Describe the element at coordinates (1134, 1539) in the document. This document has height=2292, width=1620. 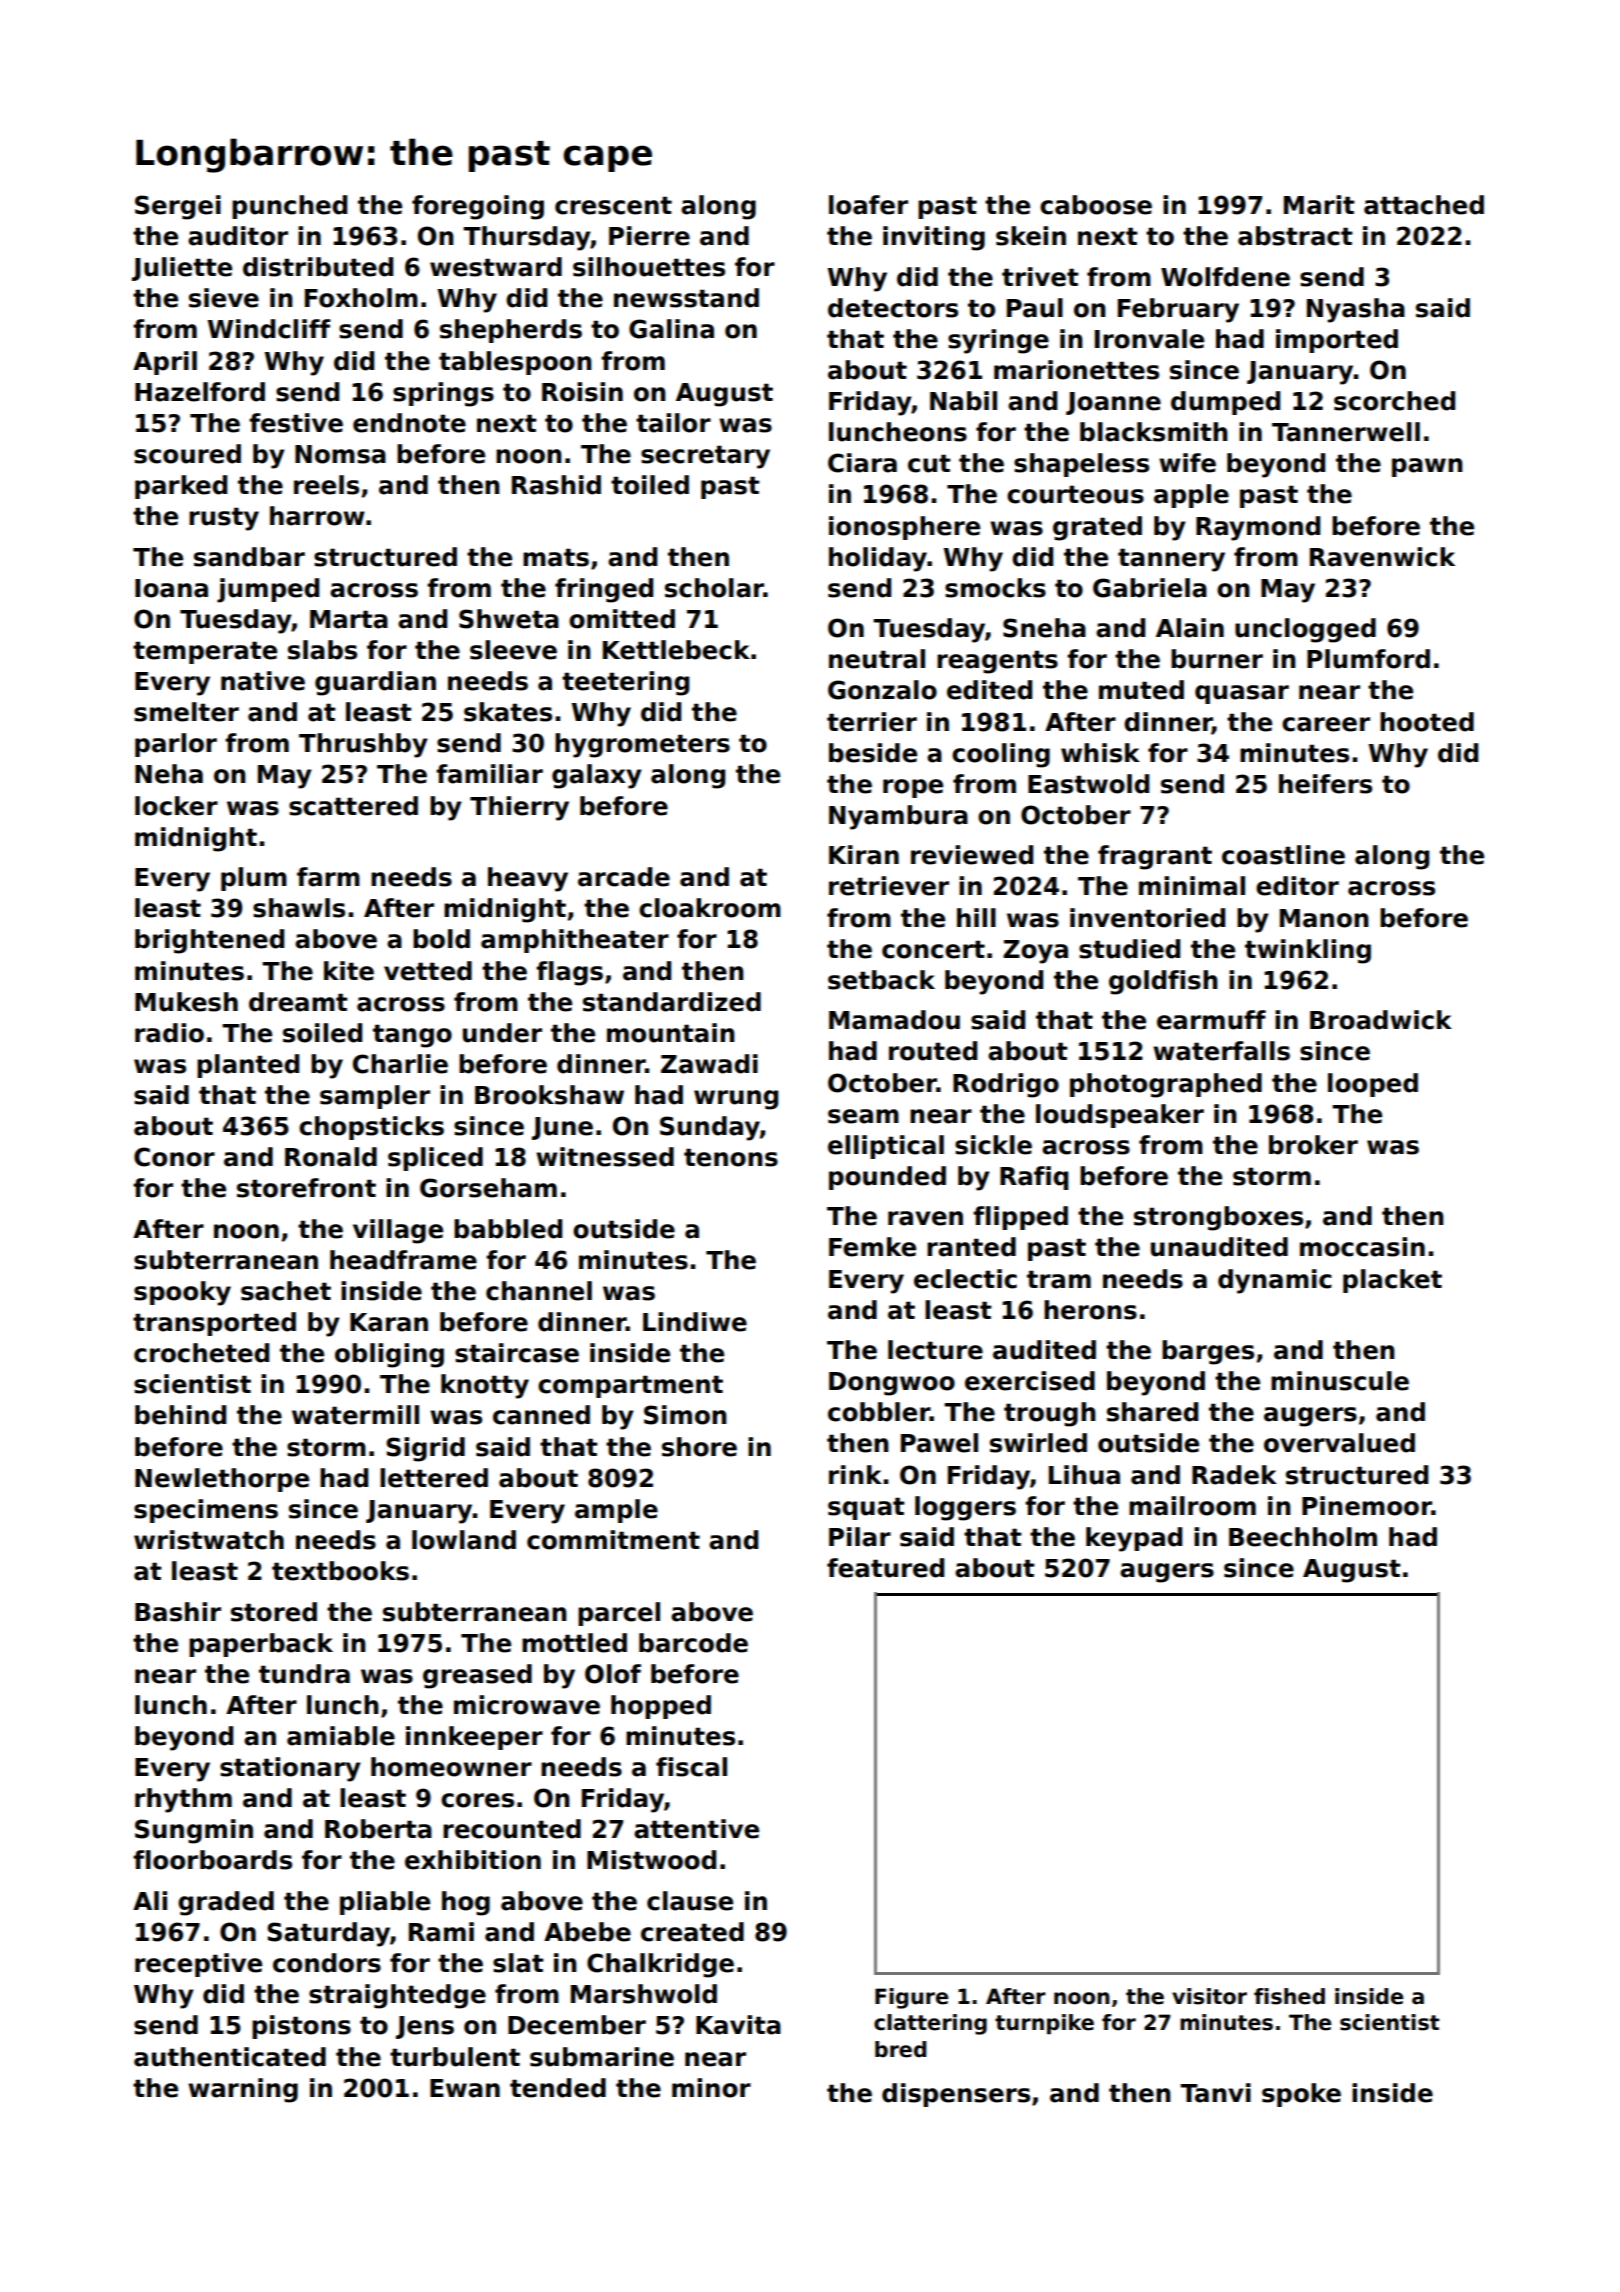
I see `keypad` at that location.
